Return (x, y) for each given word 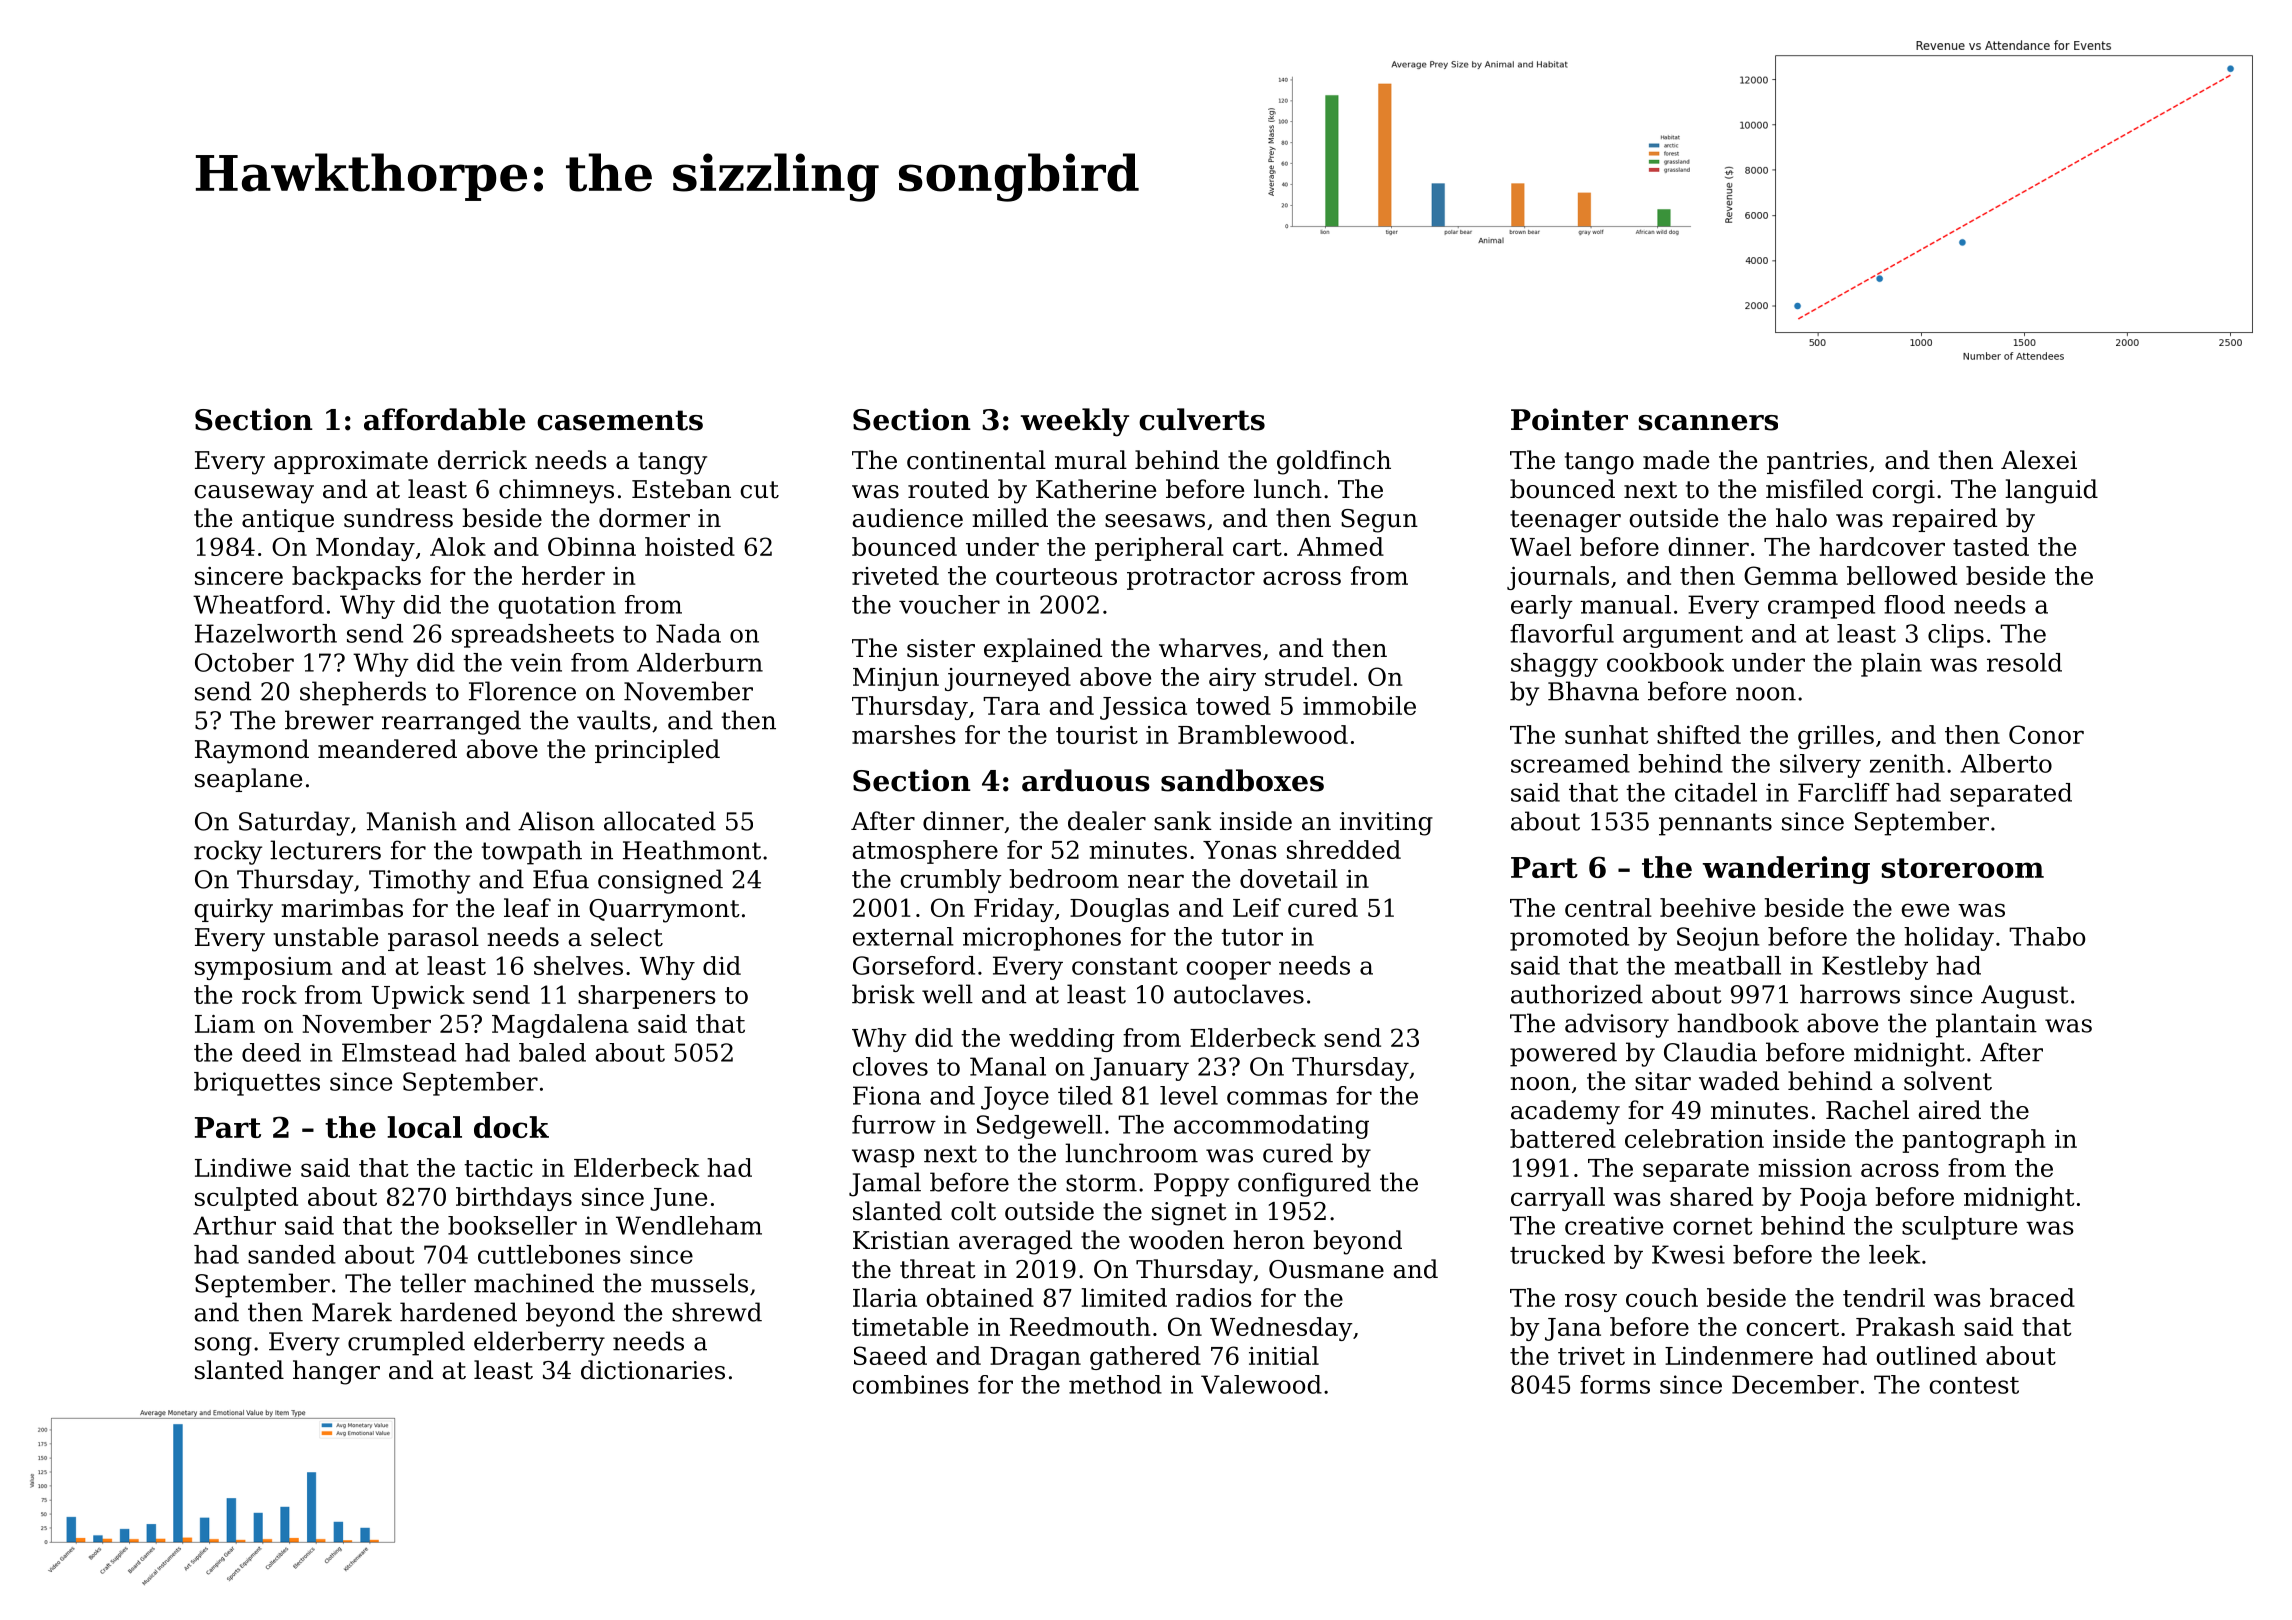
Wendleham (689, 1225)
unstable (326, 937)
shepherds (363, 693)
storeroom (1962, 868)
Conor (2046, 734)
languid (2051, 491)
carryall (1558, 1199)
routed (948, 489)
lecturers (325, 850)
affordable (444, 419)
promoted (1569, 939)
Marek (352, 1312)
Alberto (2006, 763)
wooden (1176, 1240)
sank (1183, 821)
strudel (1308, 676)
